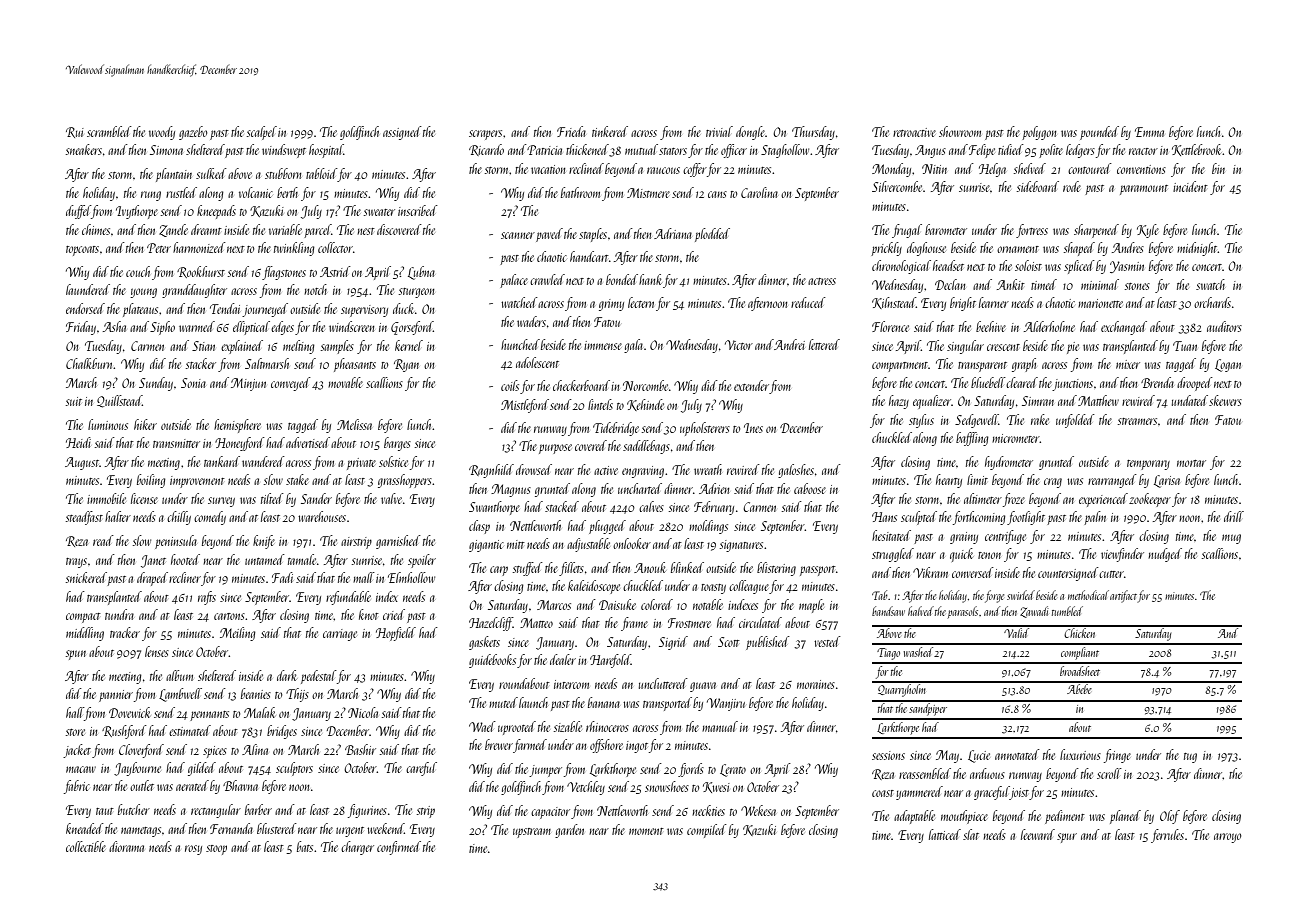  Describe the element at coordinates (1191, 463) in the document. I see `mortar` at that location.
